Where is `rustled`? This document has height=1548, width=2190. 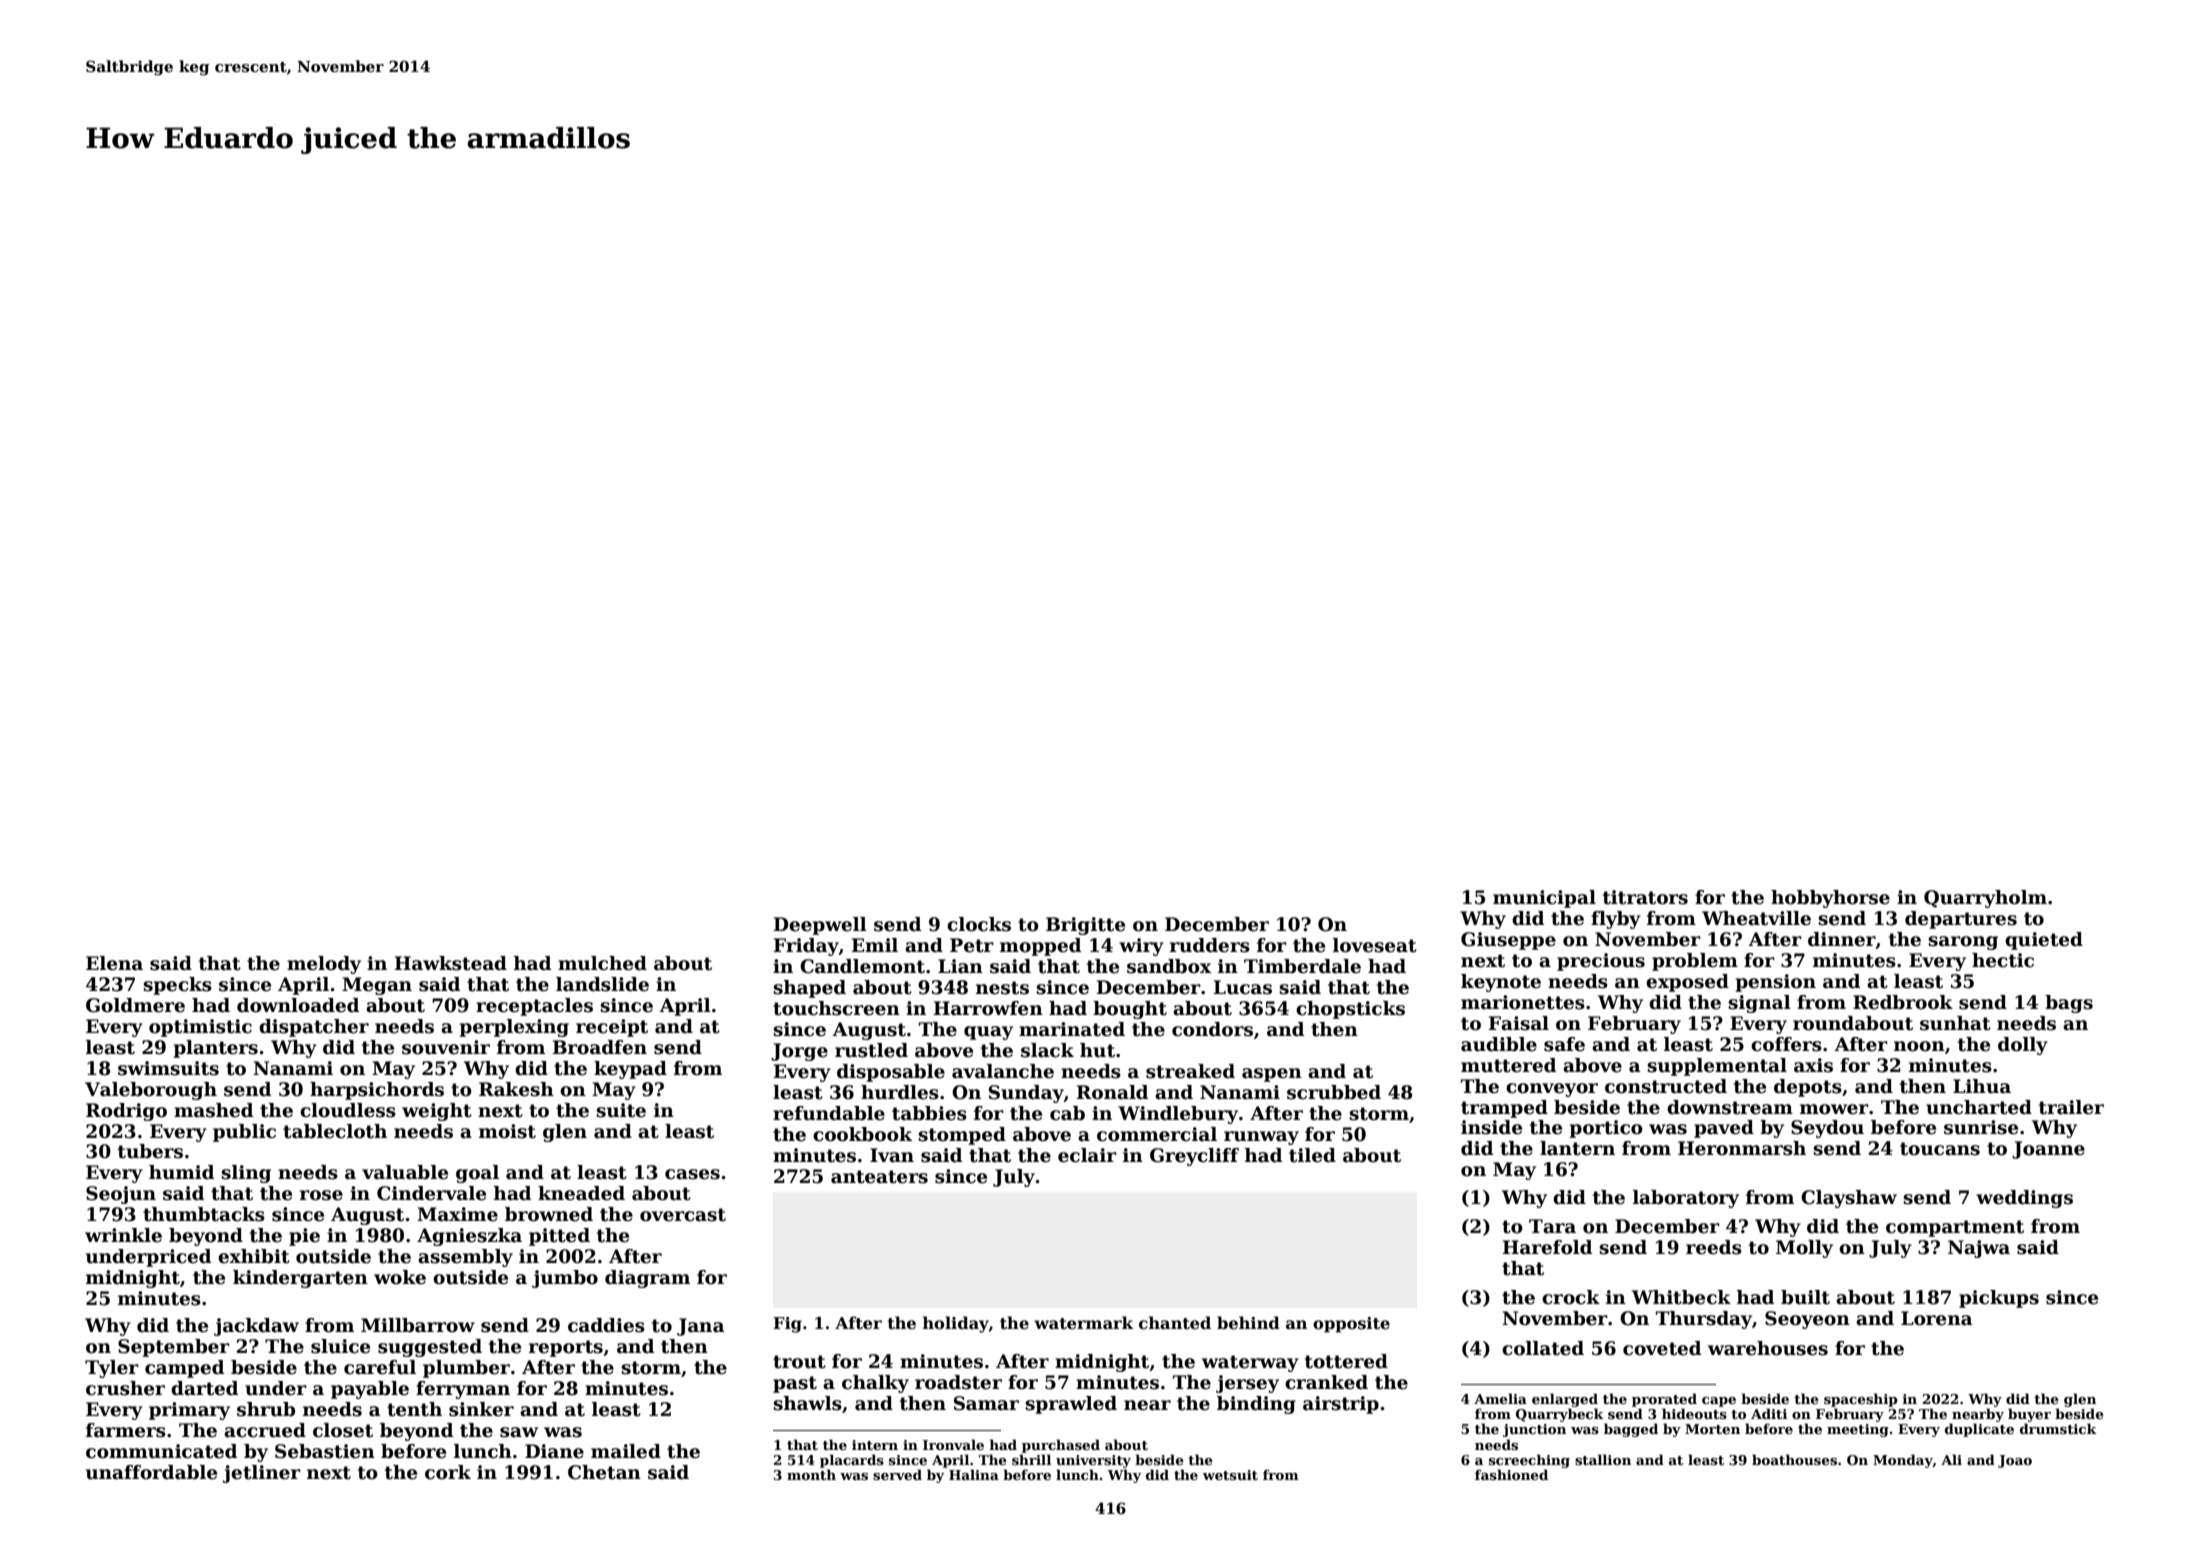 rustled is located at coordinates (871, 1050).
